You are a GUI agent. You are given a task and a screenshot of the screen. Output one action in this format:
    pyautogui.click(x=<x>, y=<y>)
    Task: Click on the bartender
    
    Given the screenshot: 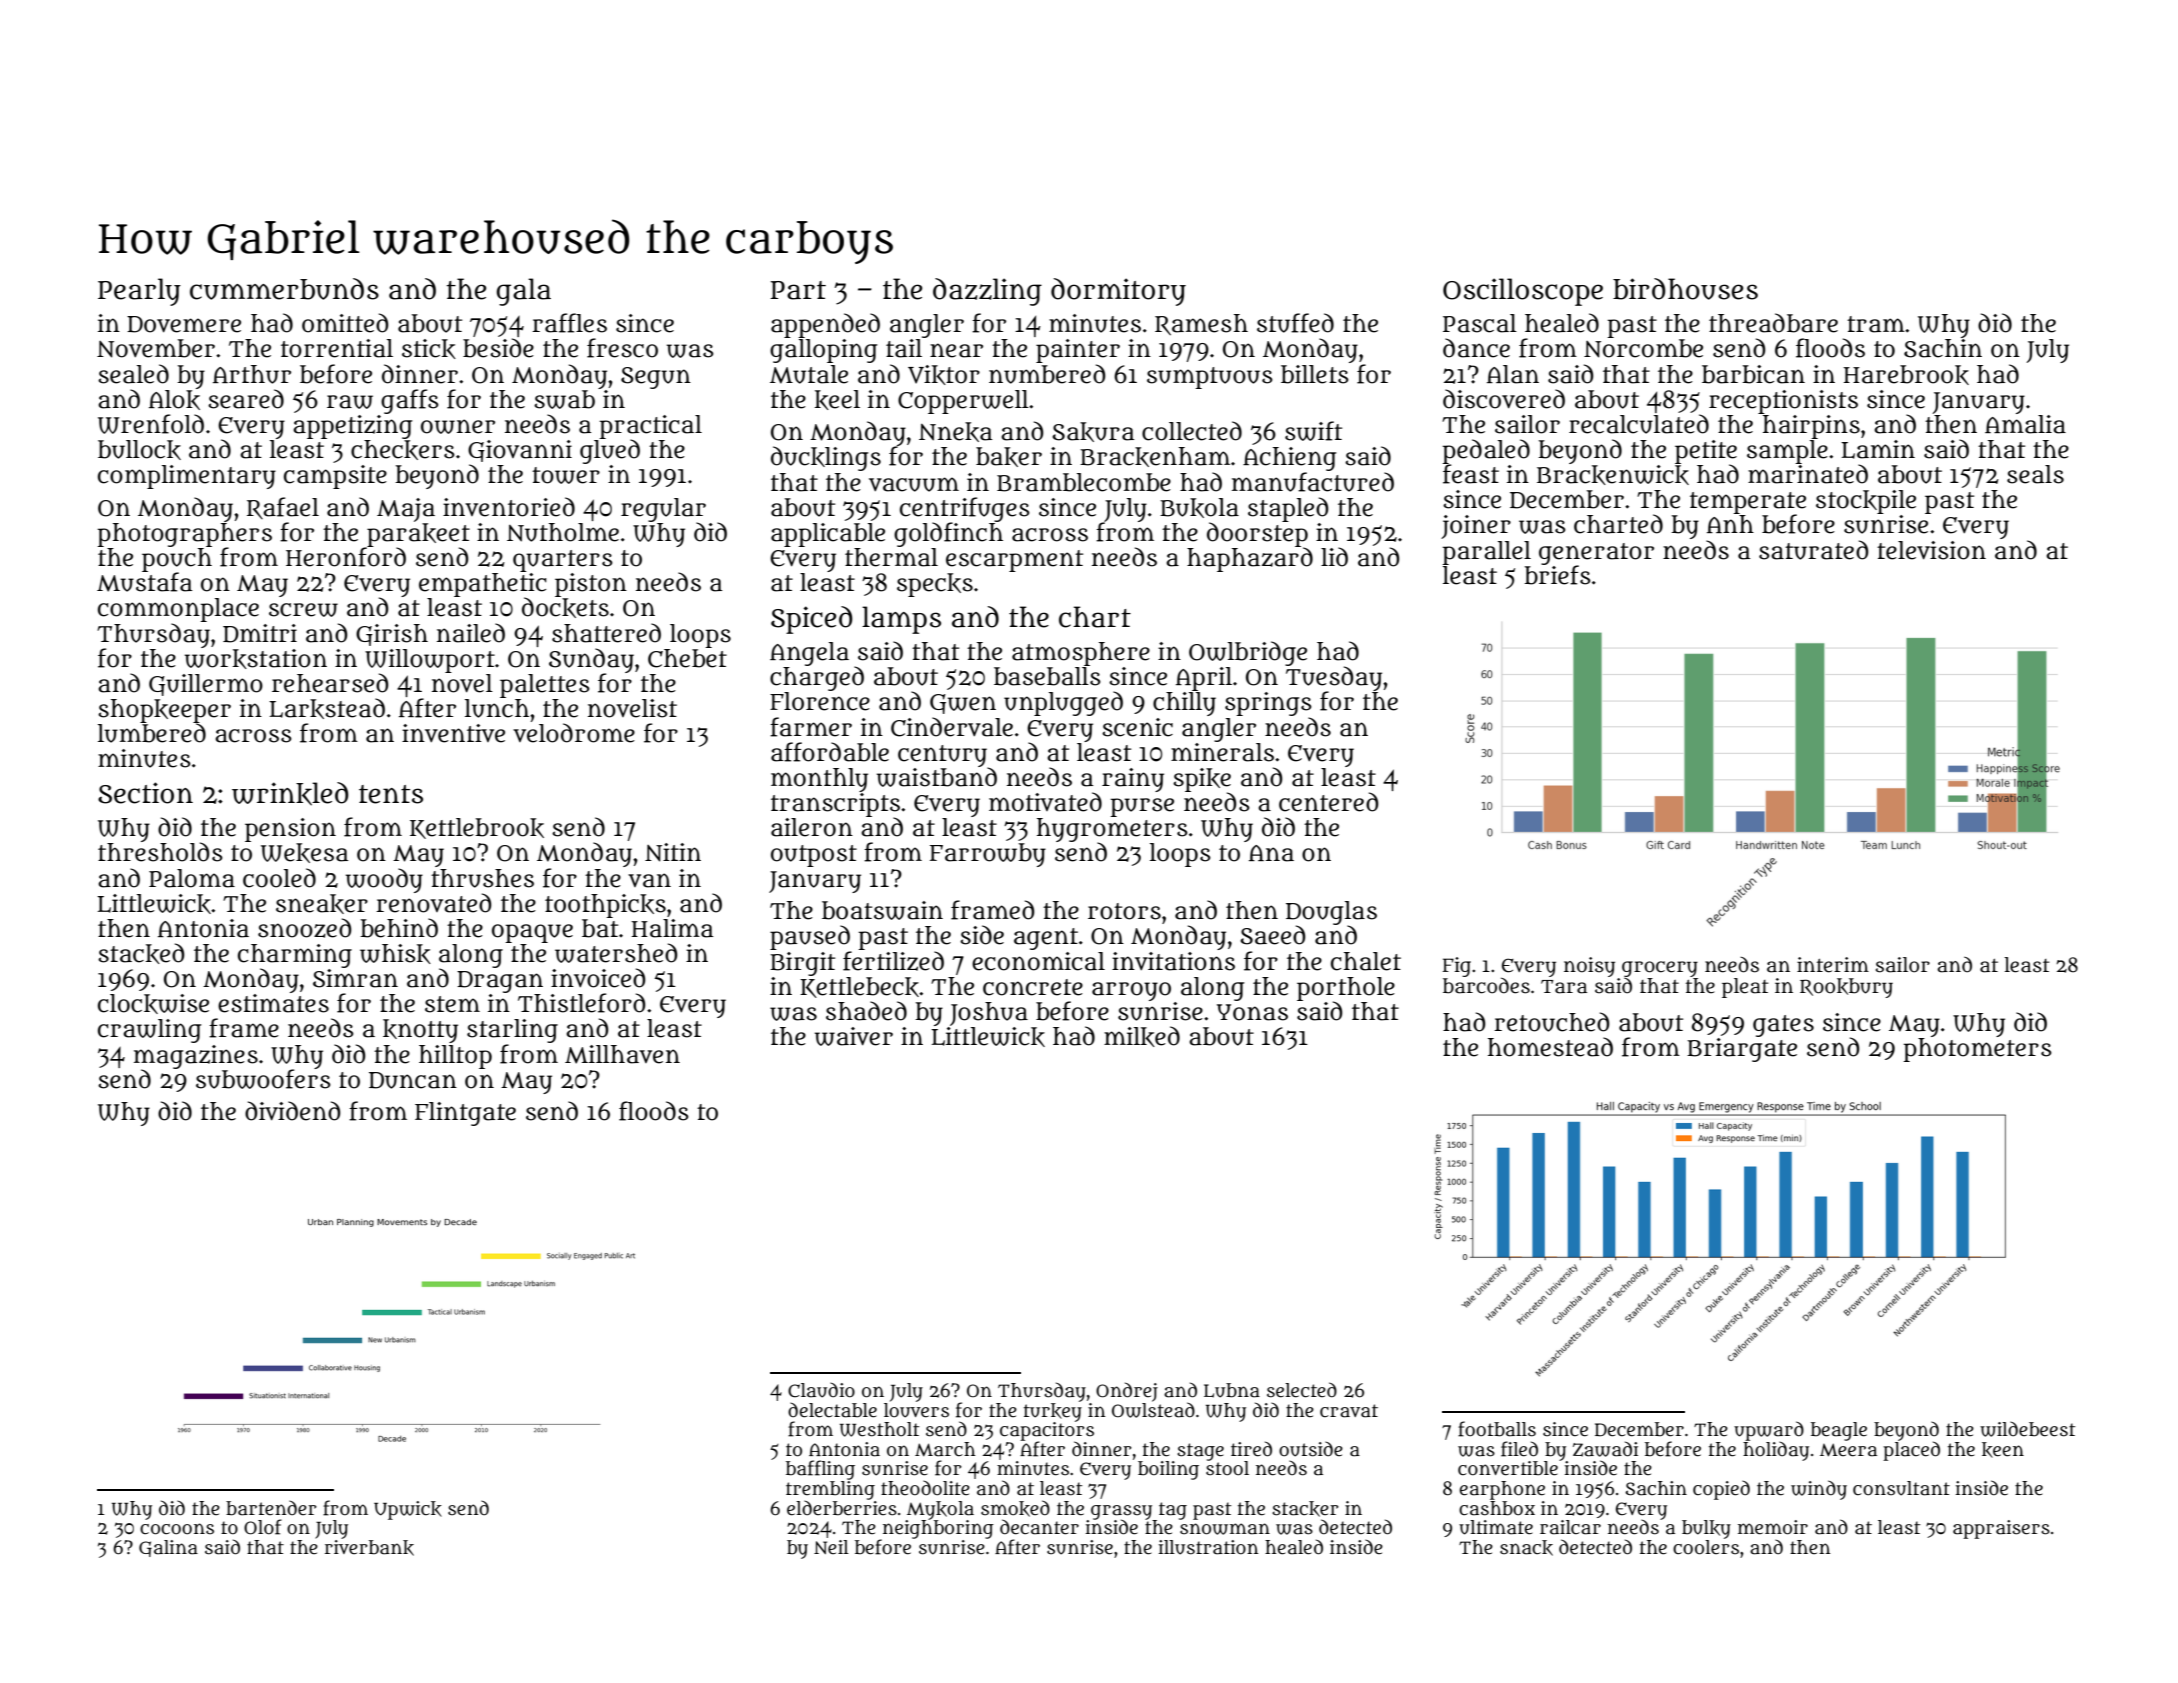 What is the action you would take?
    pyautogui.click(x=271, y=1508)
